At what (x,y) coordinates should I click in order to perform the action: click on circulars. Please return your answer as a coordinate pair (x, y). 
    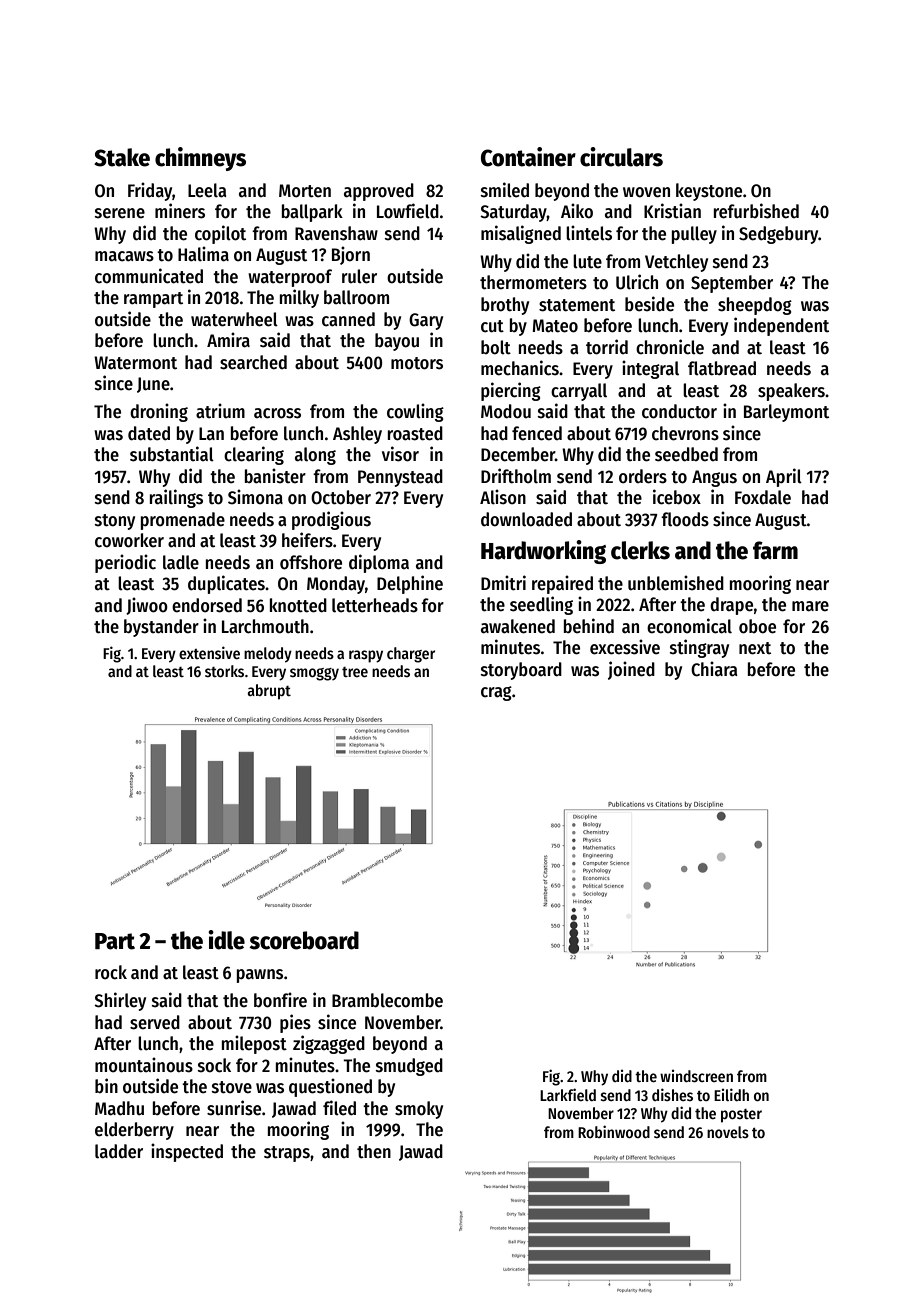
    Looking at the image, I should click on (621, 157).
